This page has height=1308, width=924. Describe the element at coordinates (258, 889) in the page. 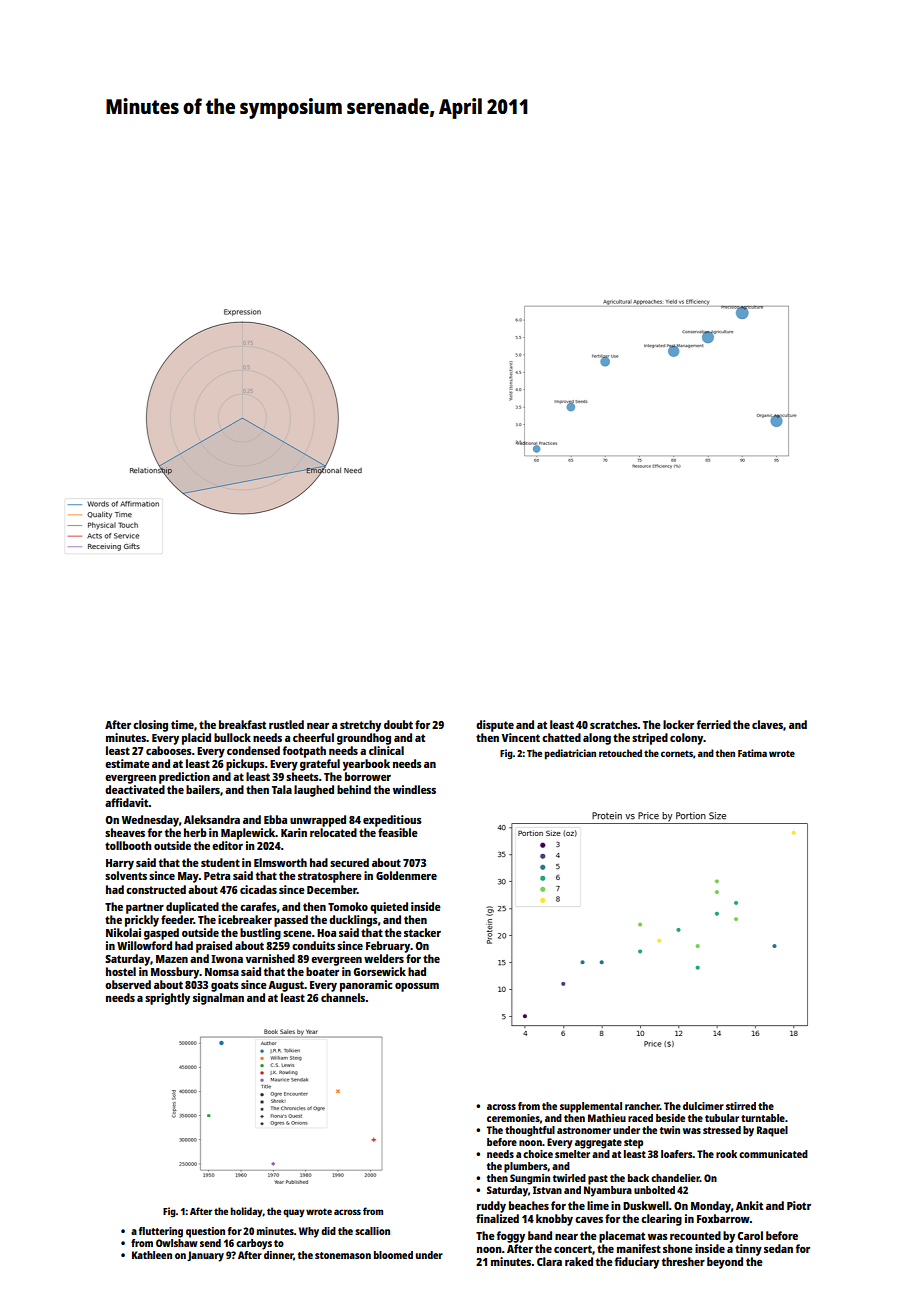

I see `cicadas` at that location.
